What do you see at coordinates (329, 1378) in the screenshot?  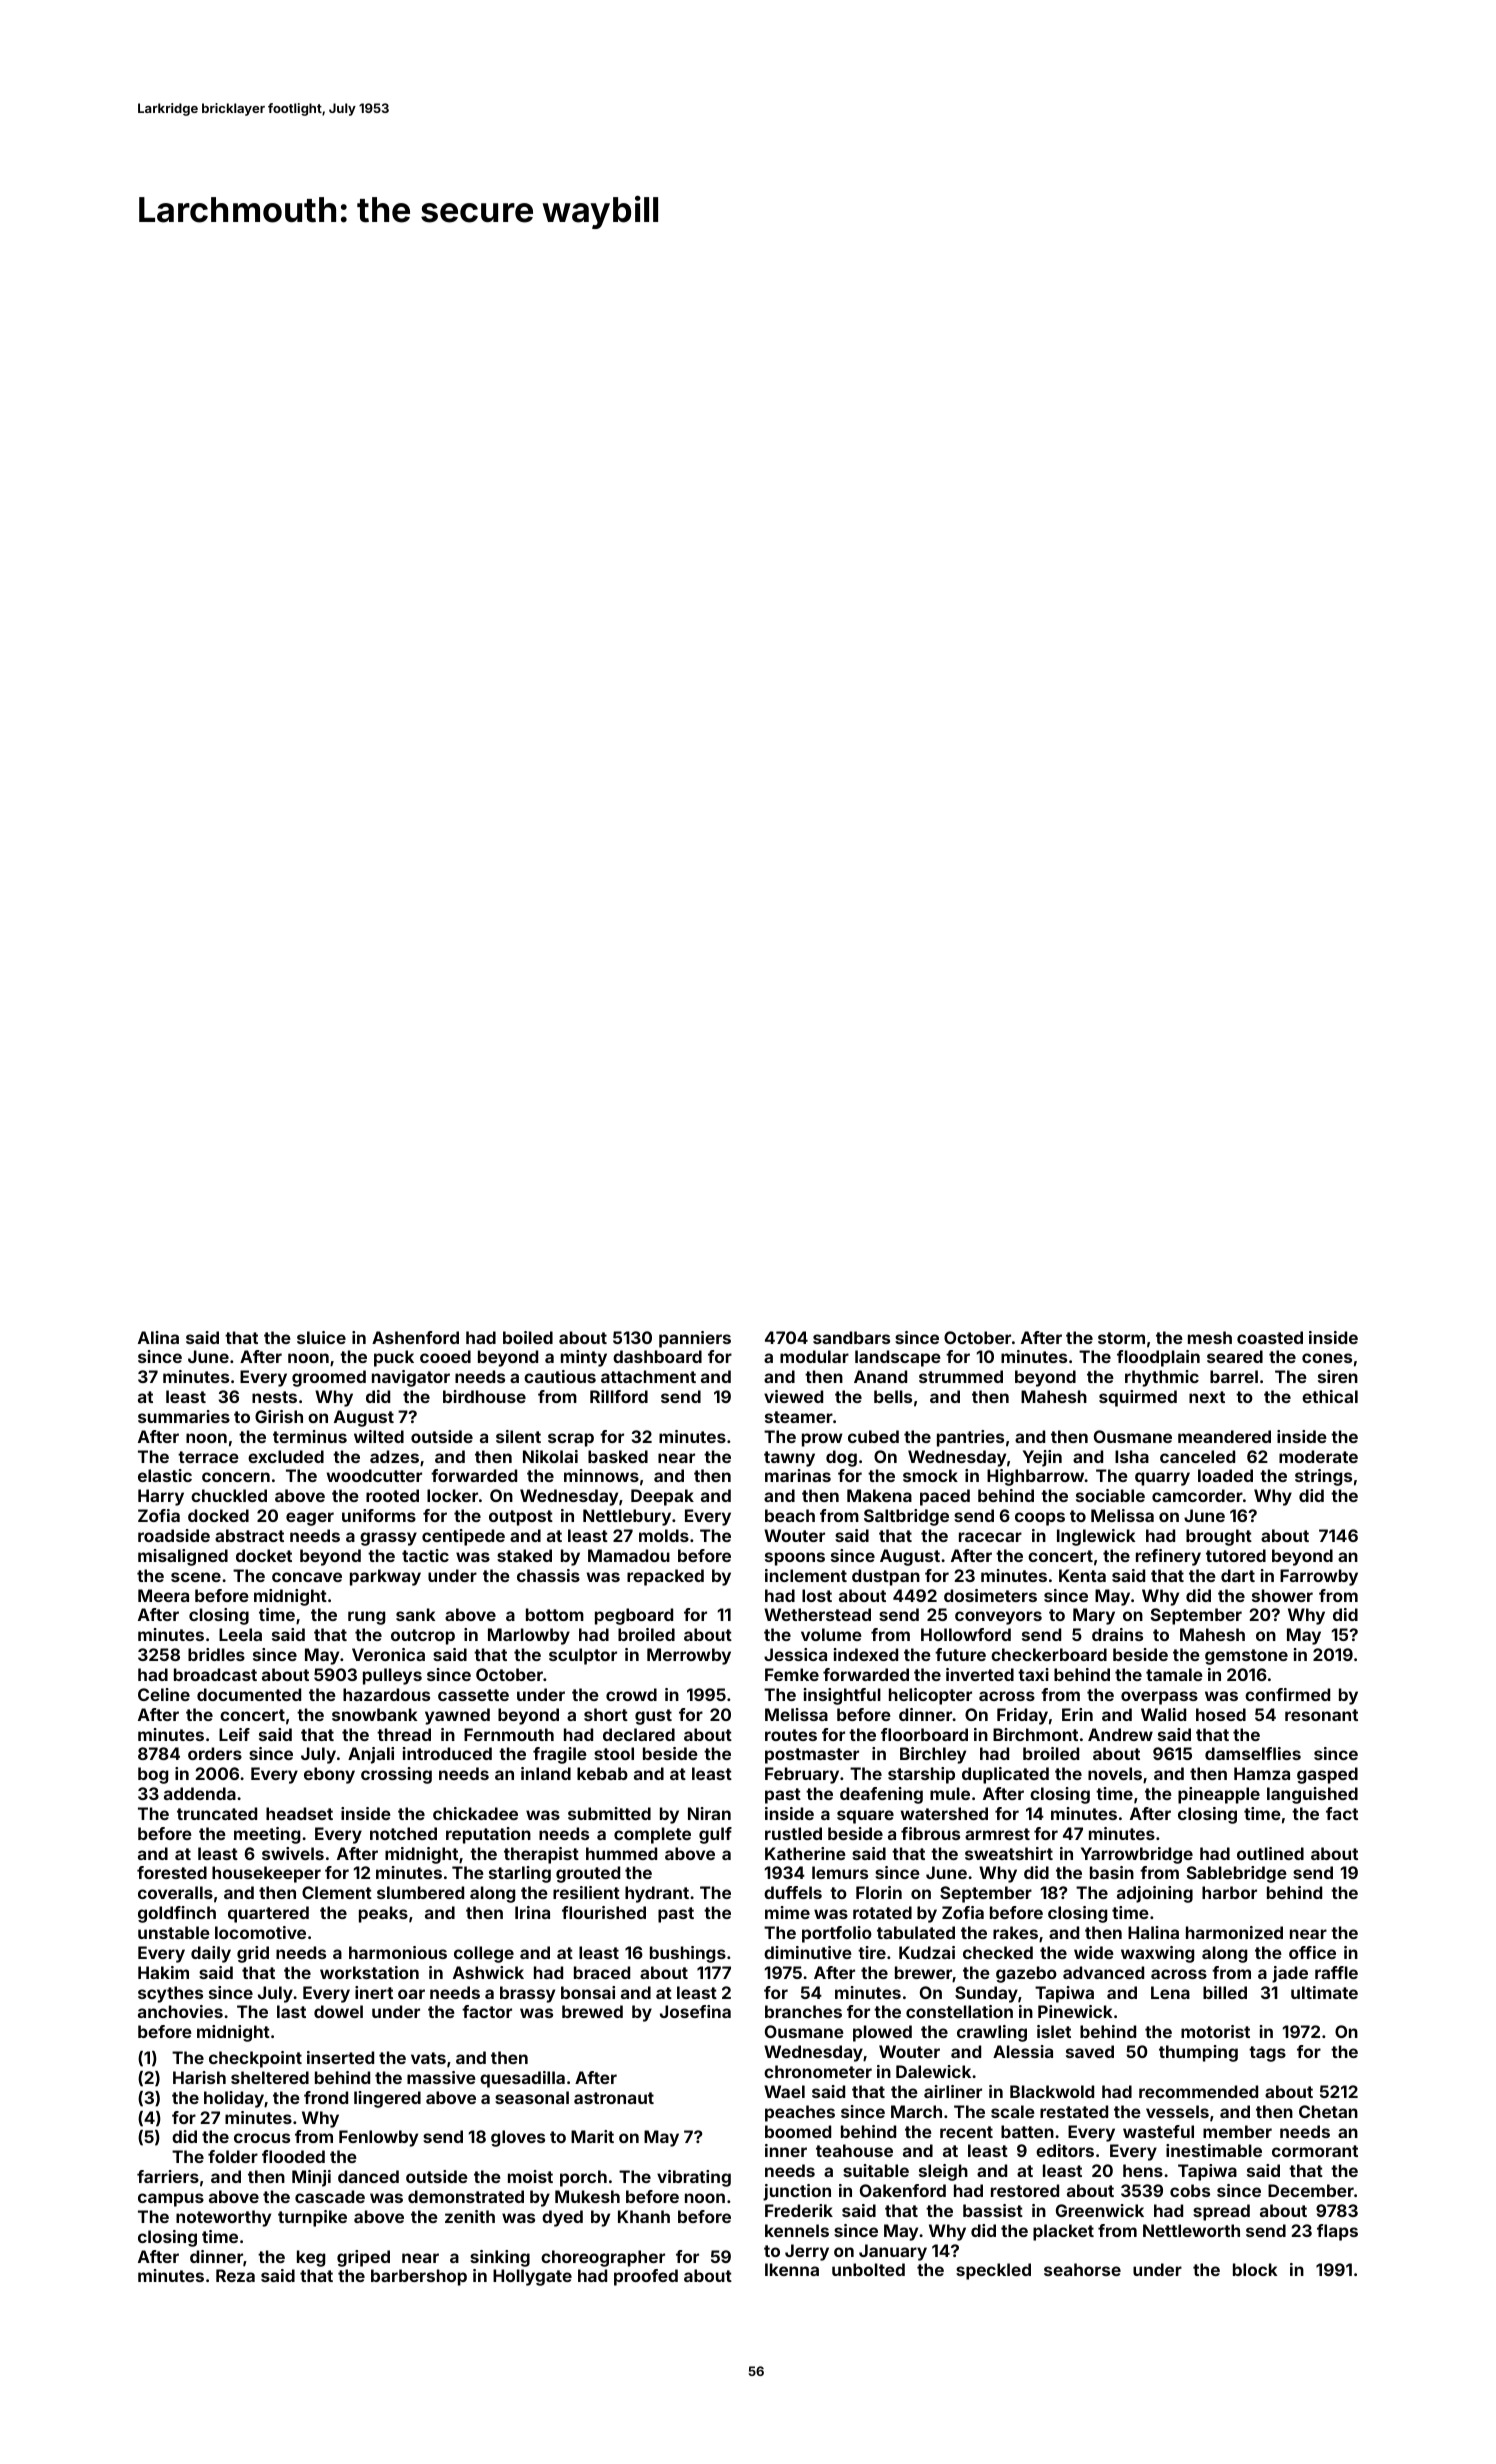 I see `groomed` at bounding box center [329, 1378].
